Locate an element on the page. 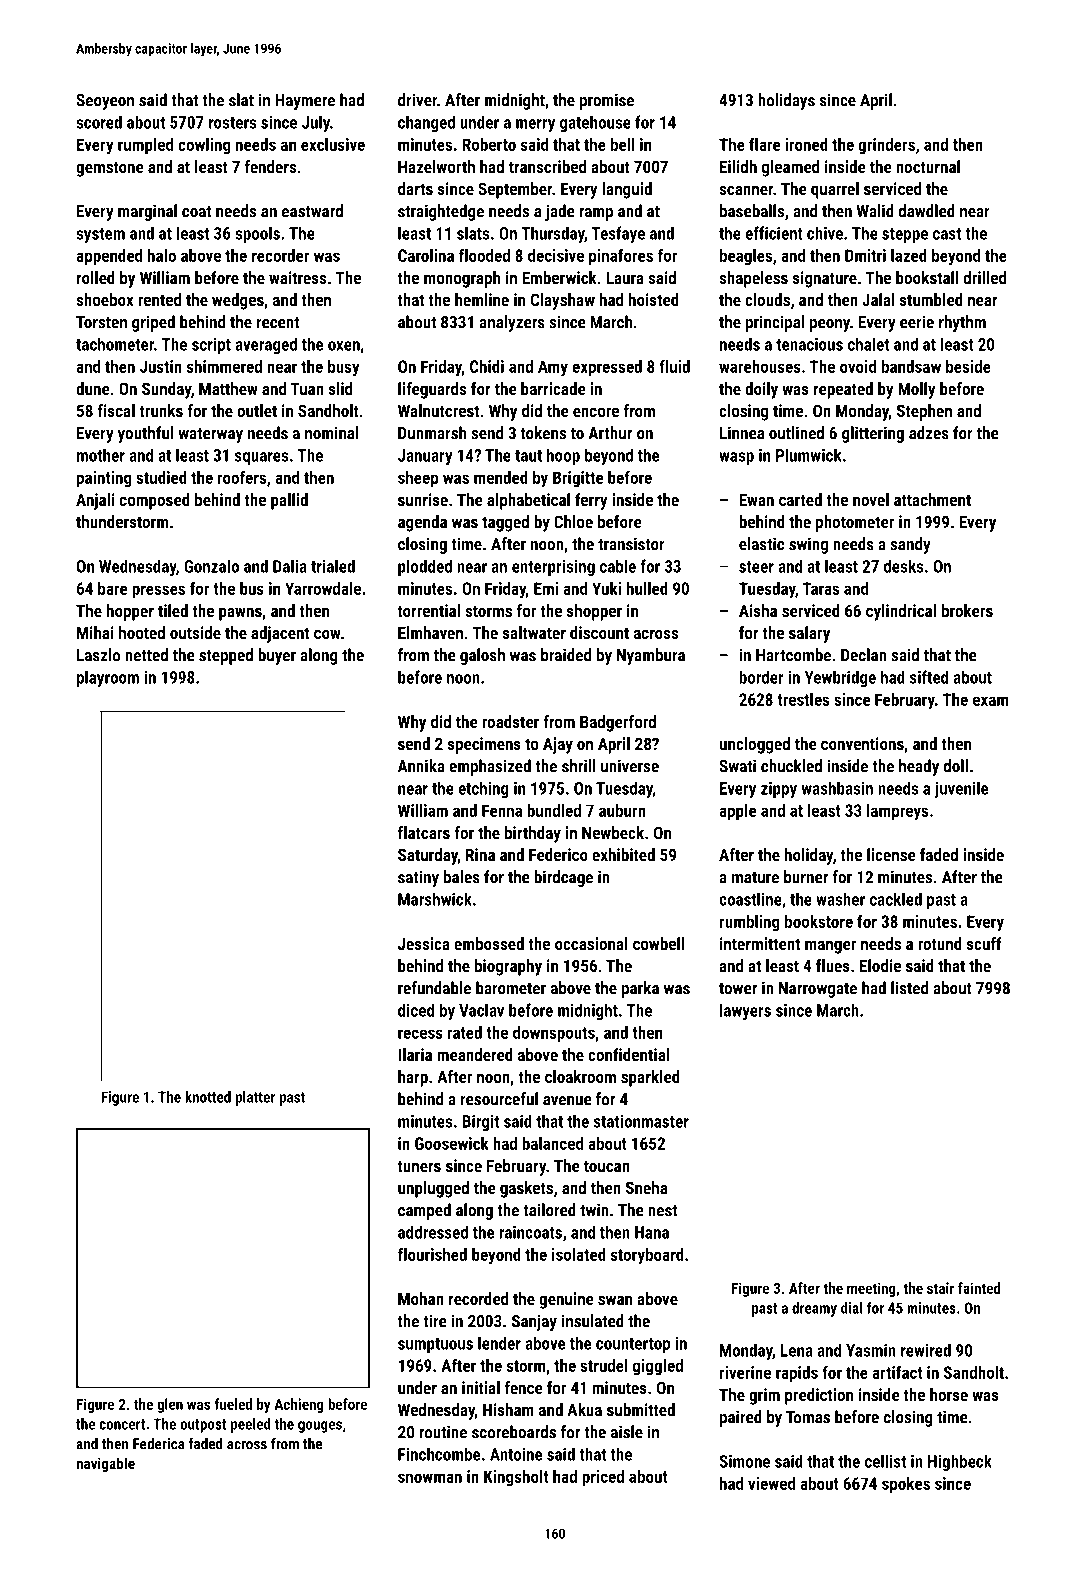 Image resolution: width=1089 pixels, height=1577 pixels. platter is located at coordinates (255, 1098).
